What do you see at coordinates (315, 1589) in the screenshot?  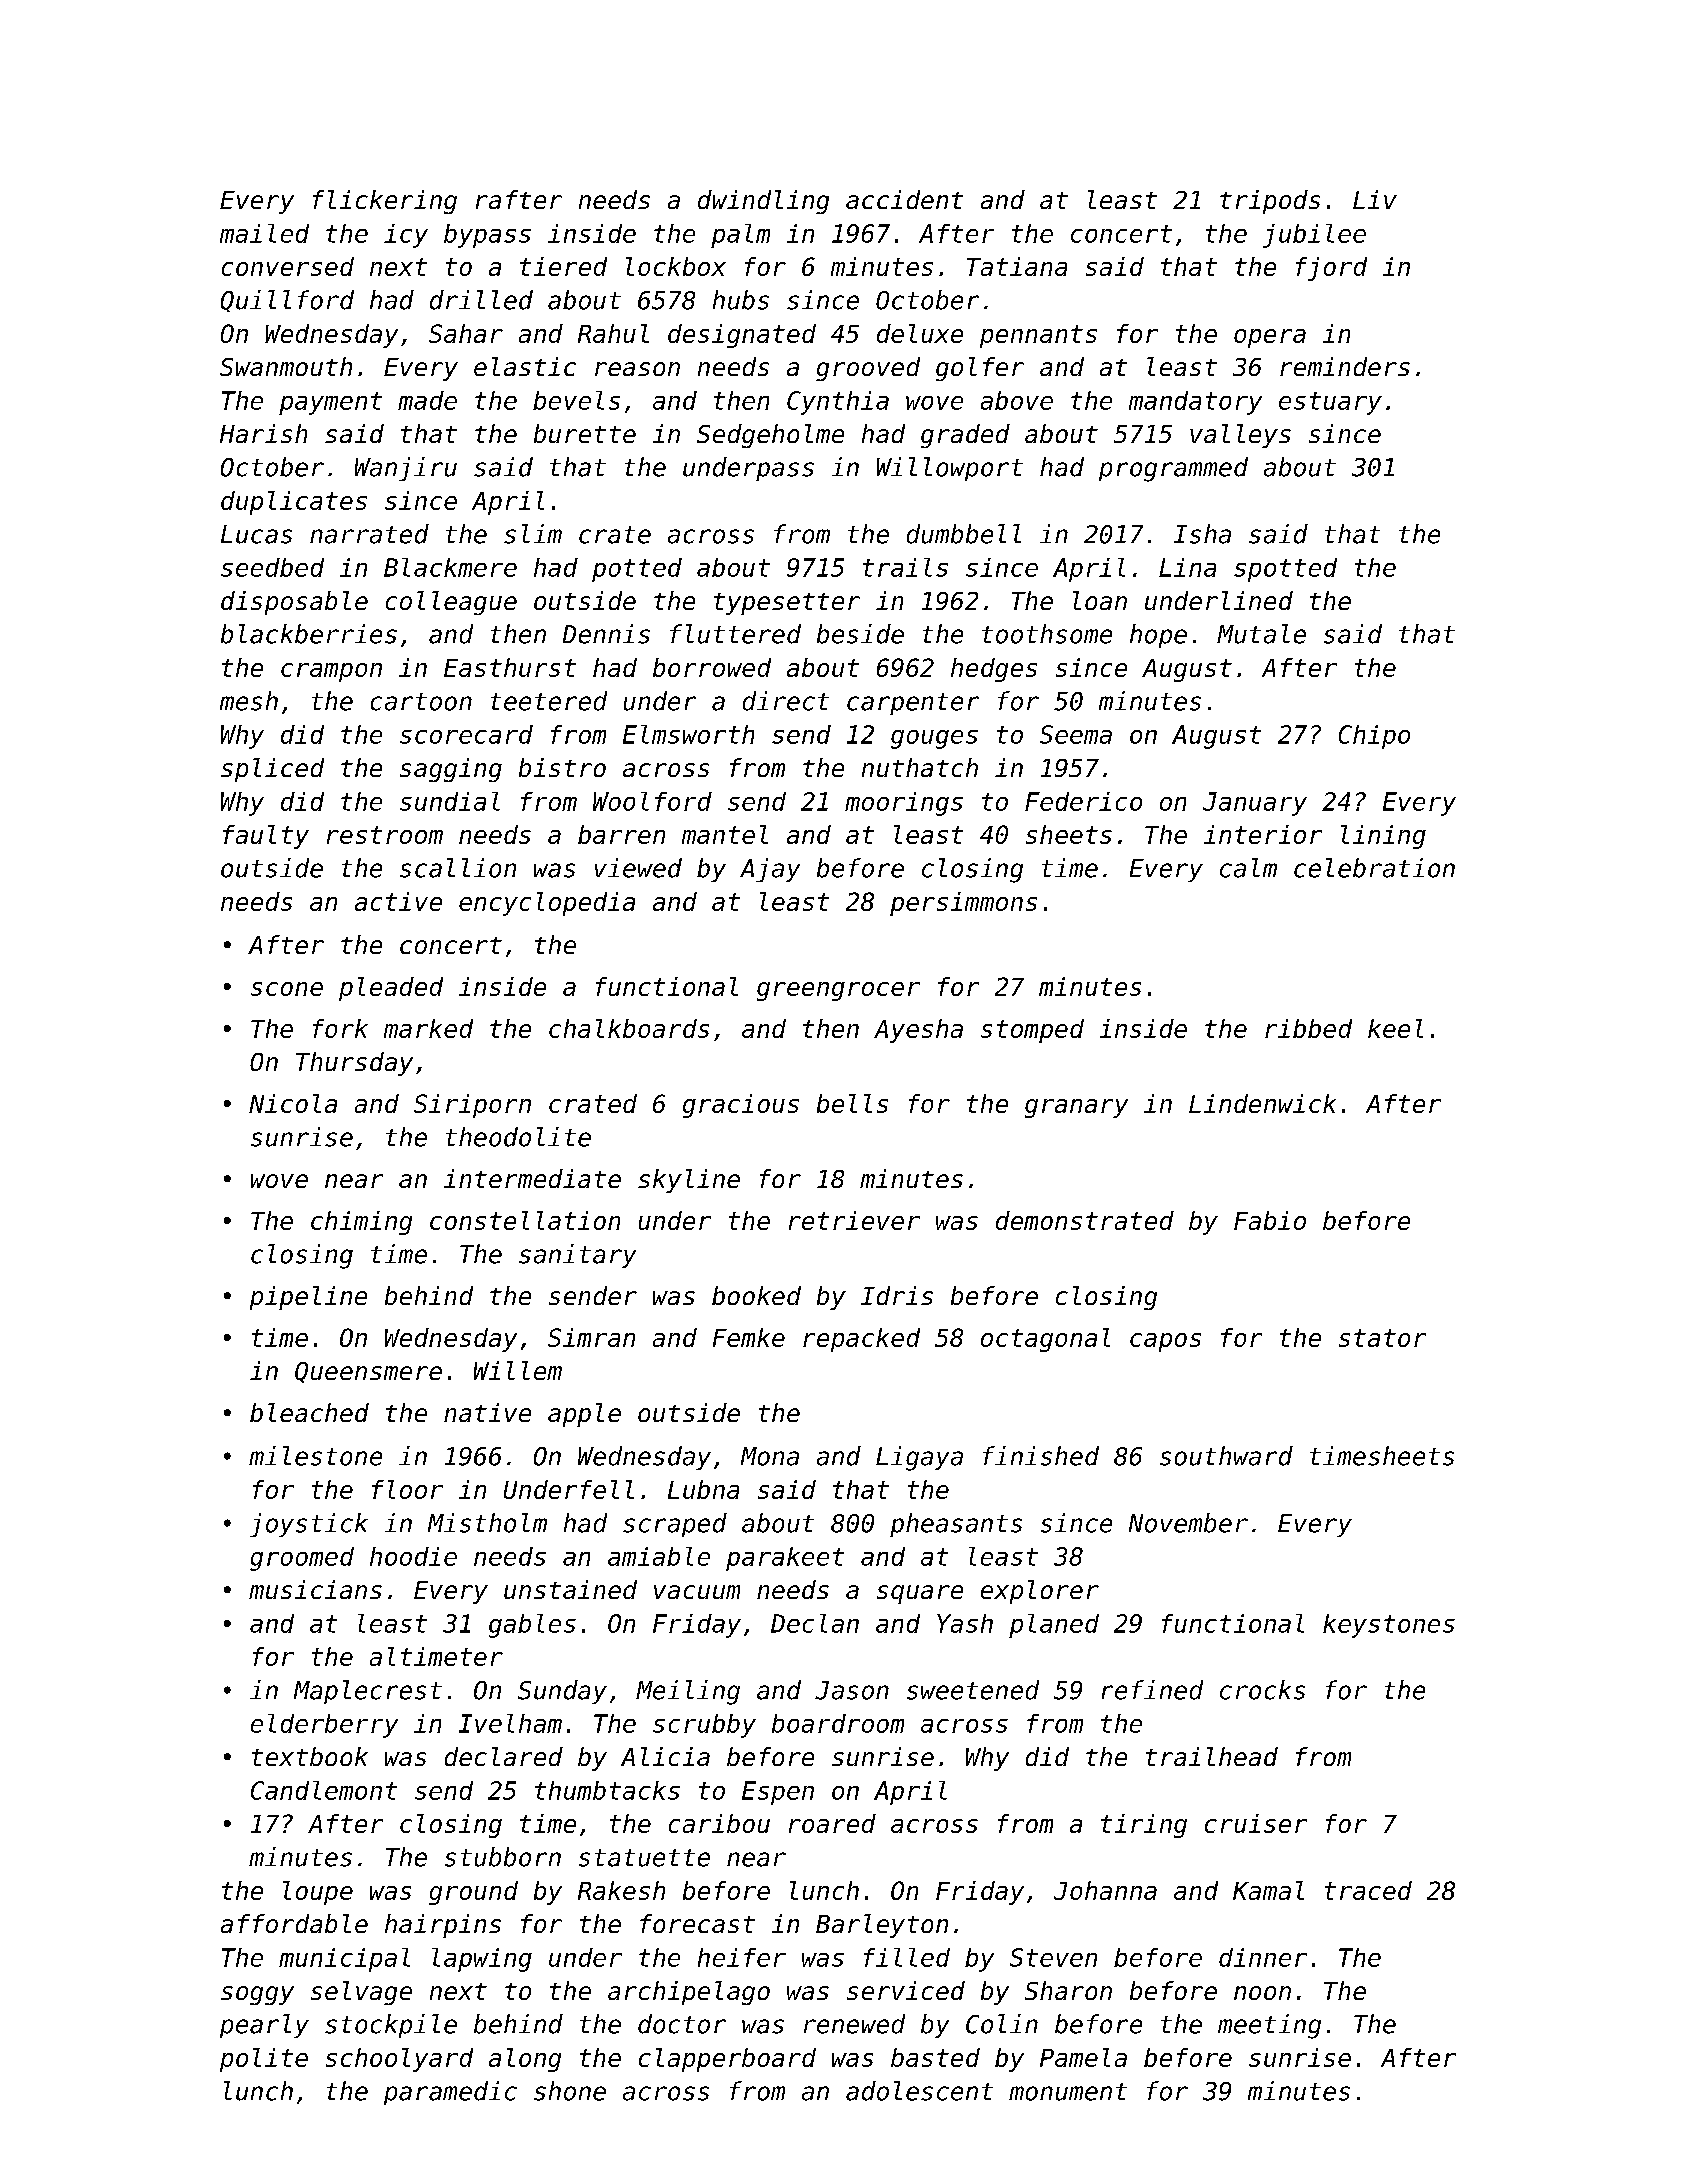 I see `musicians` at bounding box center [315, 1589].
